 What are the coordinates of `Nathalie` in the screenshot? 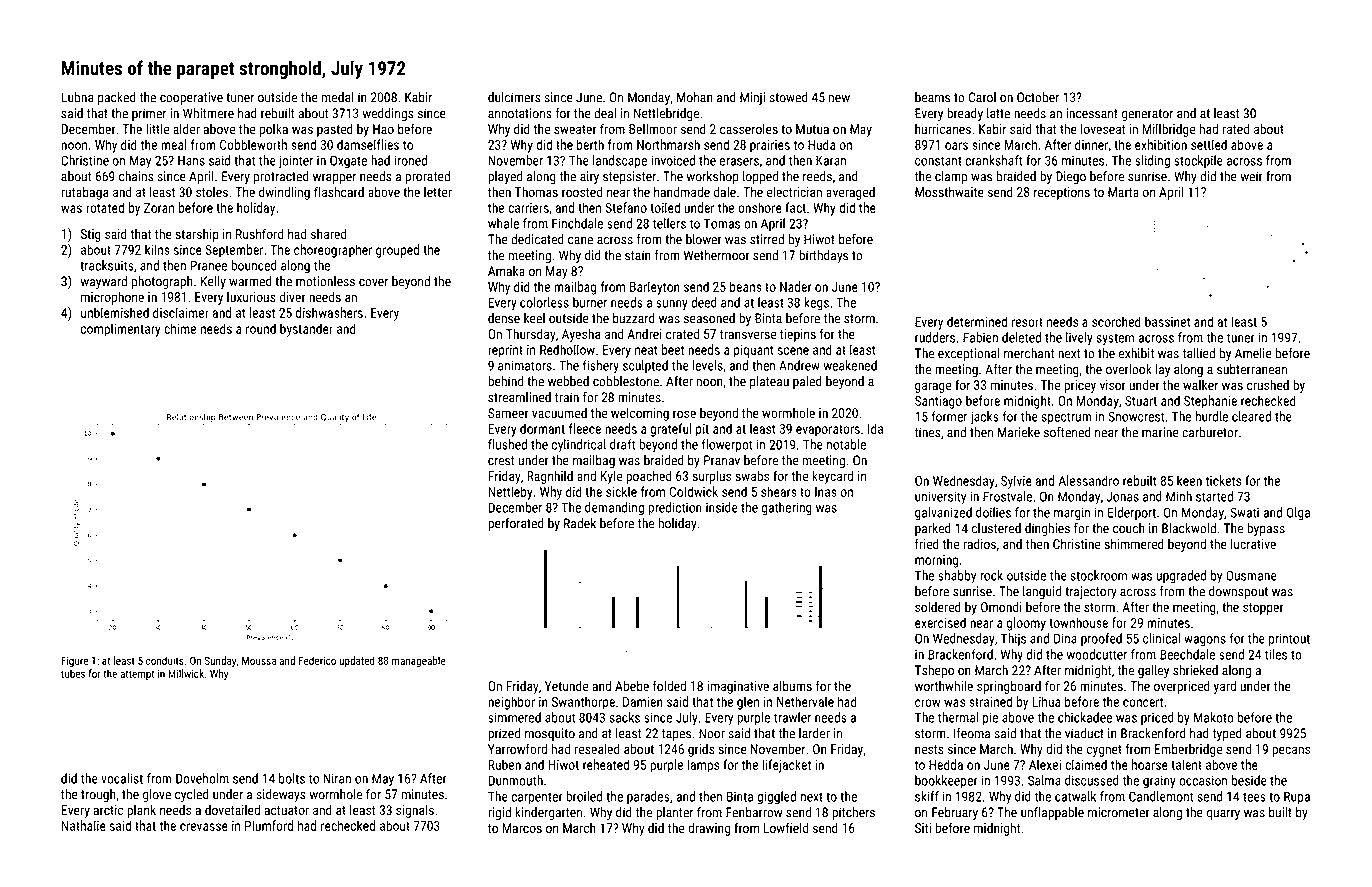 It's located at (84, 825).
